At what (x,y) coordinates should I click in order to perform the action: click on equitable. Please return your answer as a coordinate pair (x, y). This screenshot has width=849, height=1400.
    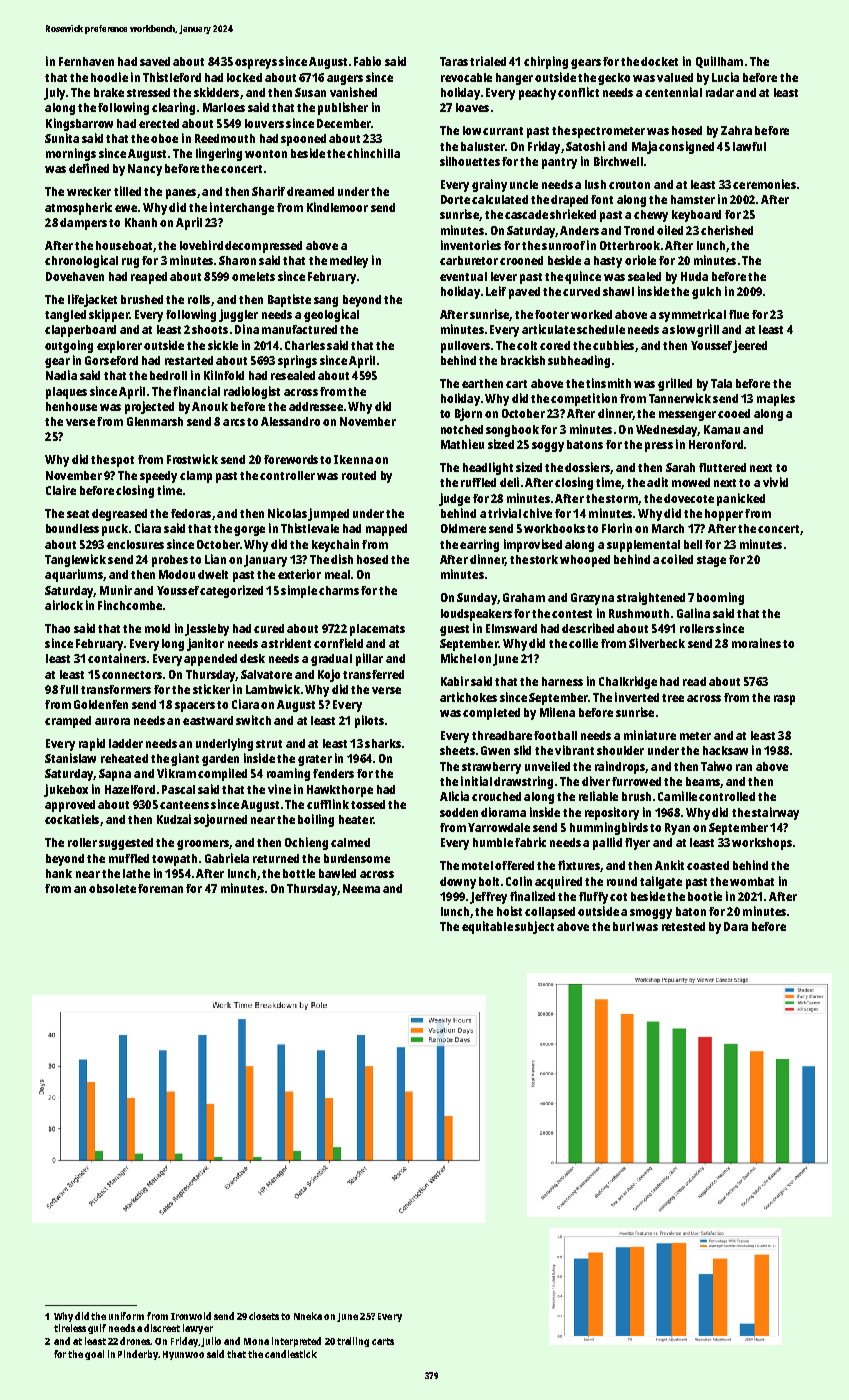
    Looking at the image, I should click on (487, 927).
